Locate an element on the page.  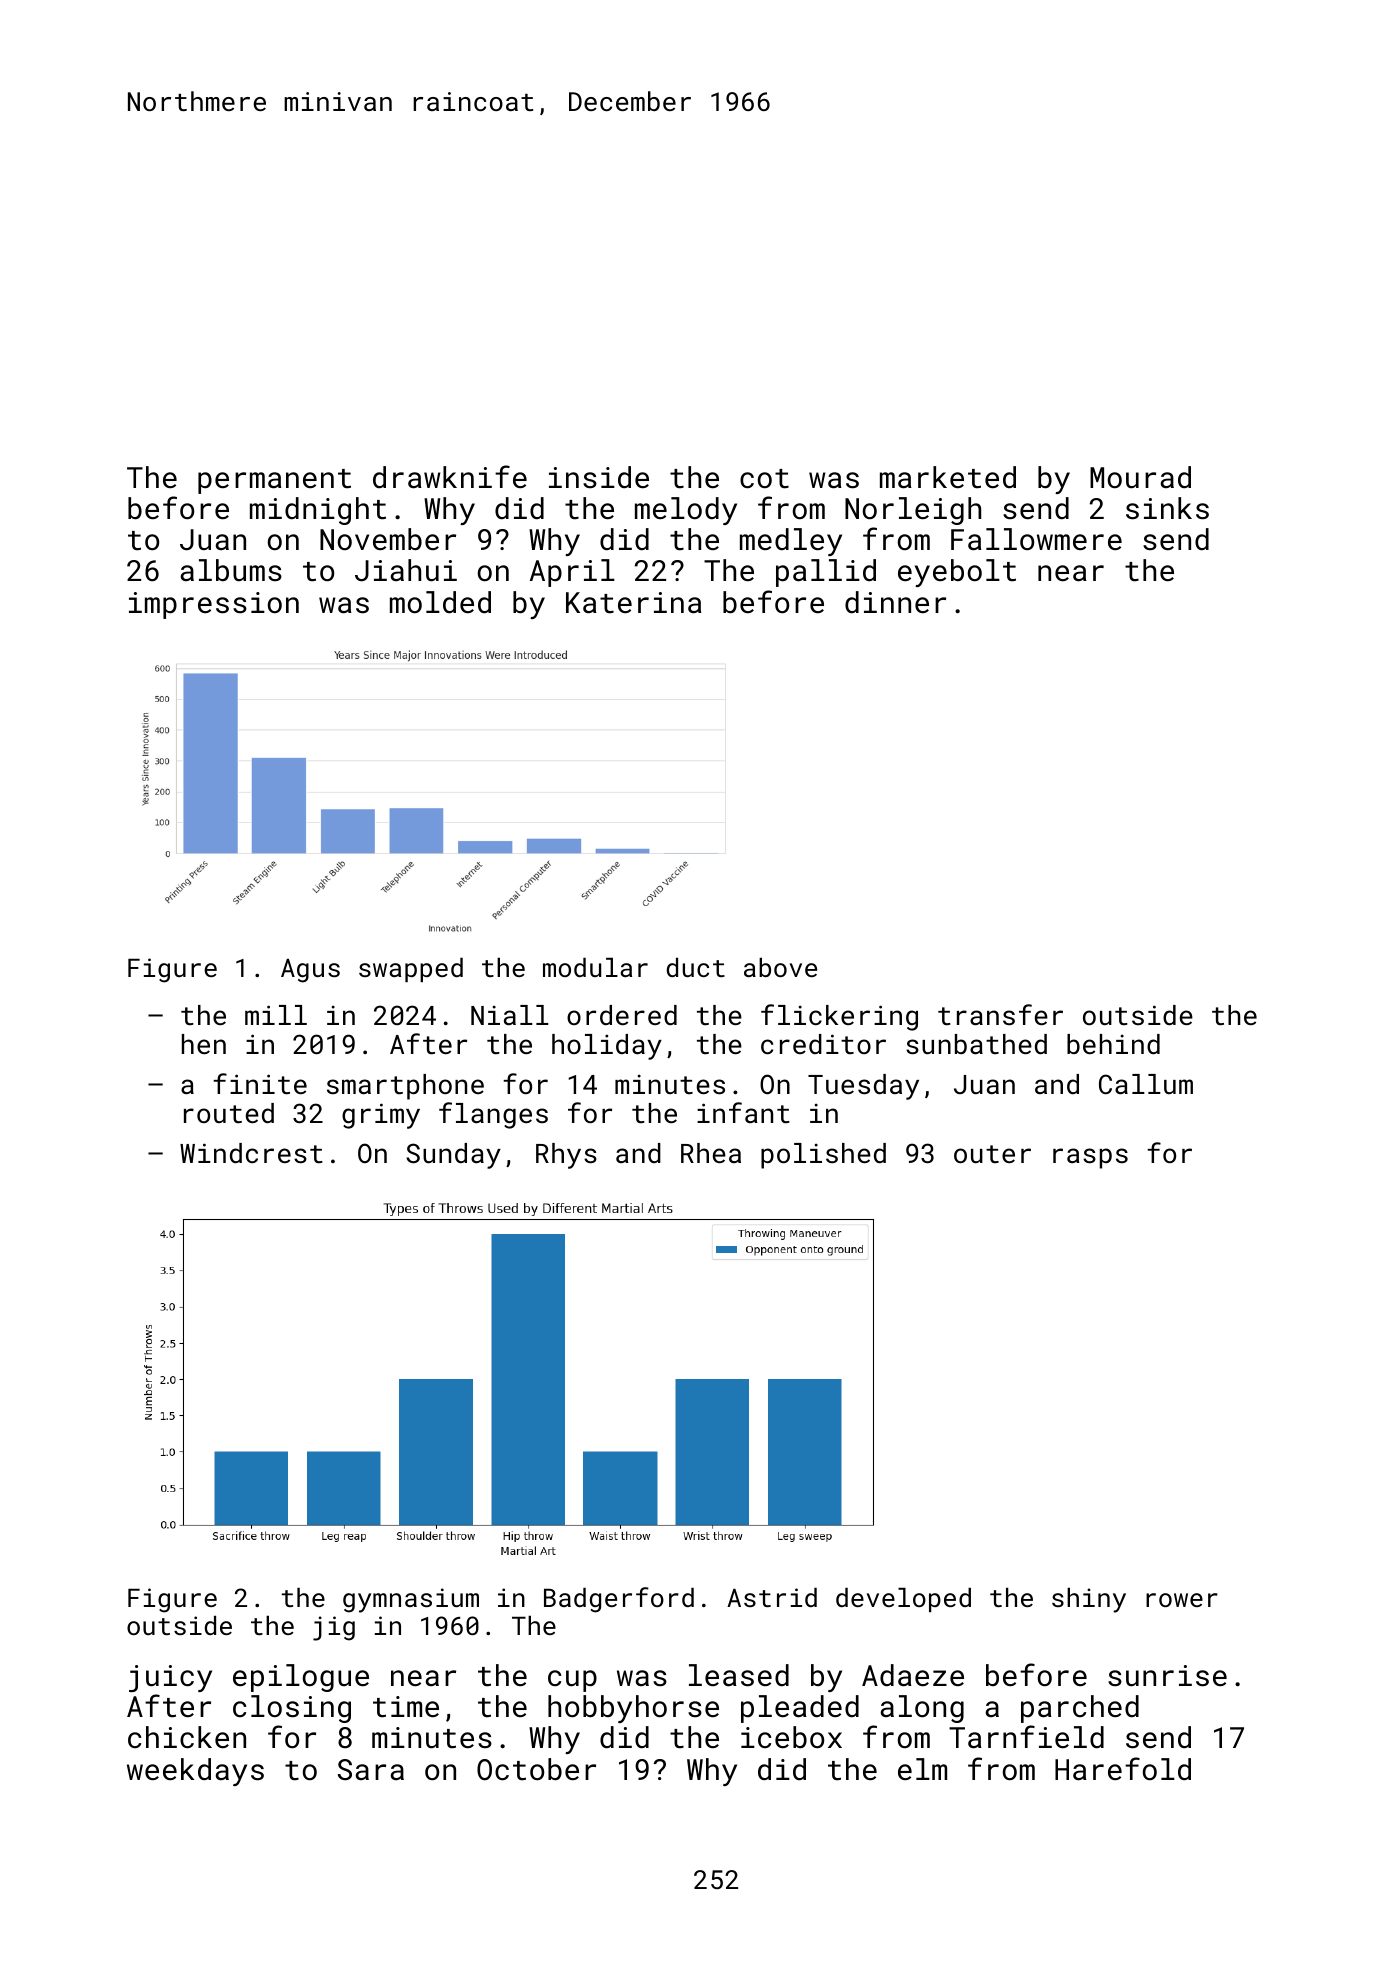
hobbyhorse is located at coordinates (633, 1709).
